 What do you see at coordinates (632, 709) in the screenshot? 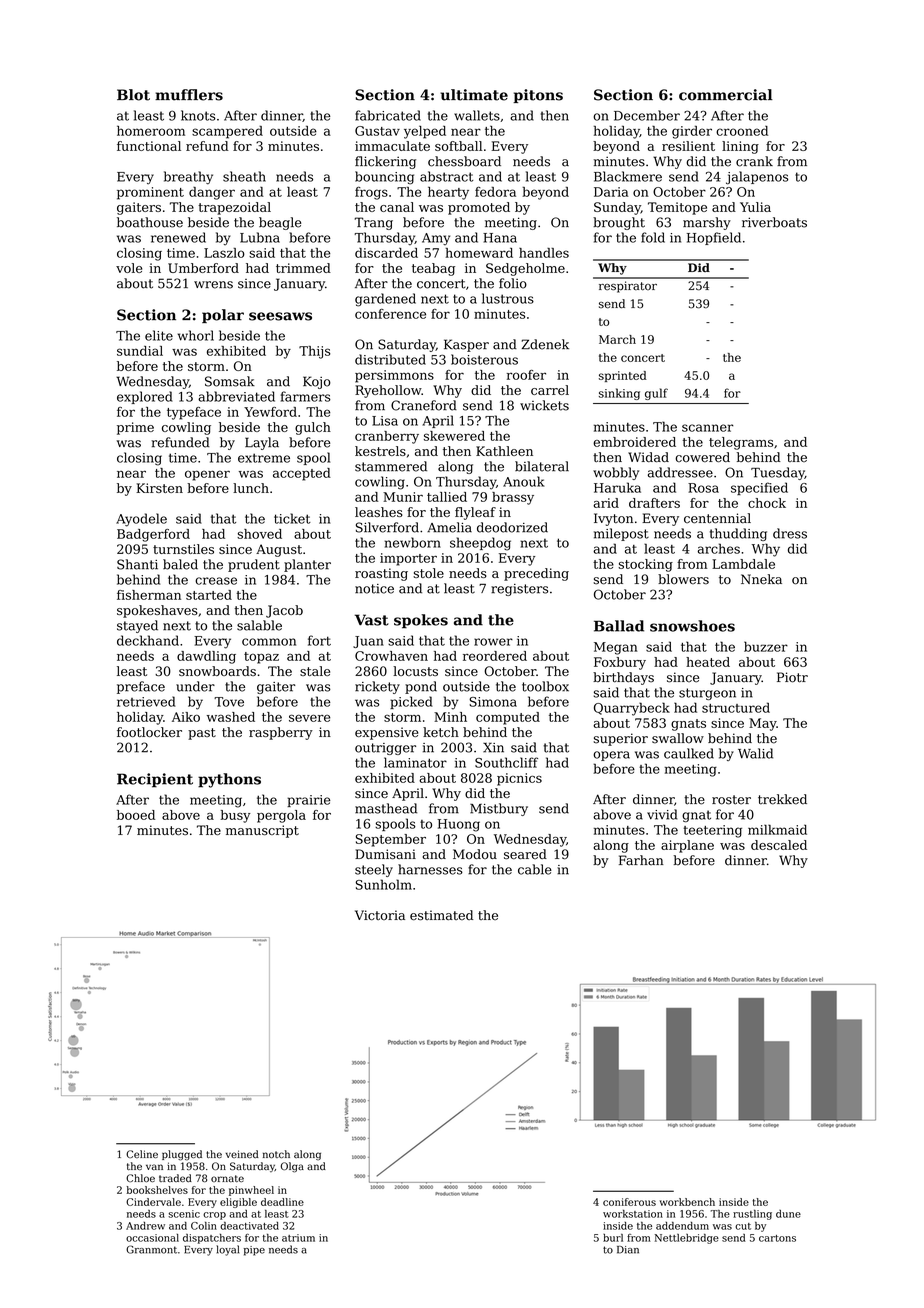
I see `Quarrybeck` at bounding box center [632, 709].
